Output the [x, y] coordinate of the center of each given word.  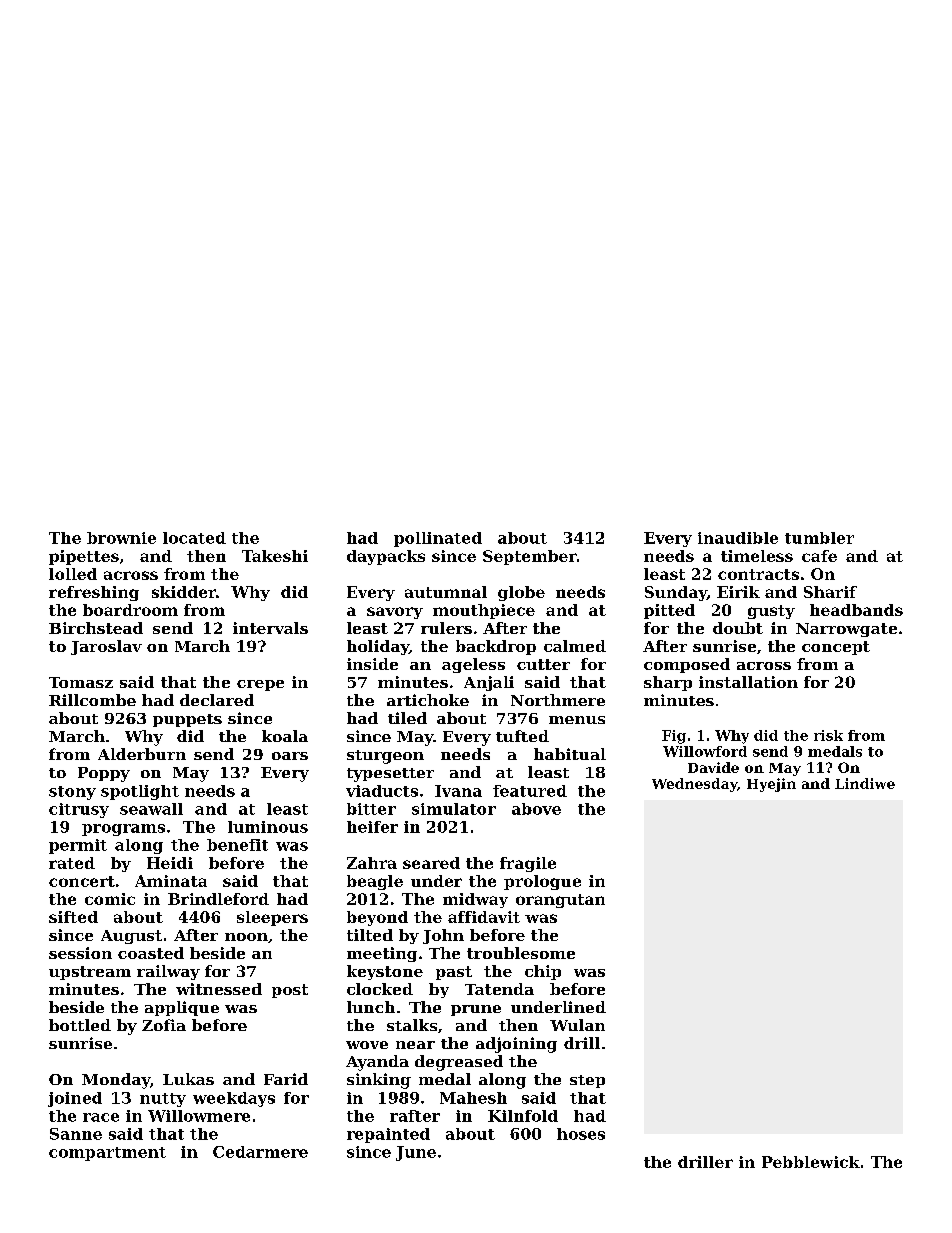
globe [521, 593]
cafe [819, 556]
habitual [570, 754]
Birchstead [96, 628]
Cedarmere [260, 1152]
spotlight [140, 792]
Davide [713, 767]
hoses [581, 1134]
